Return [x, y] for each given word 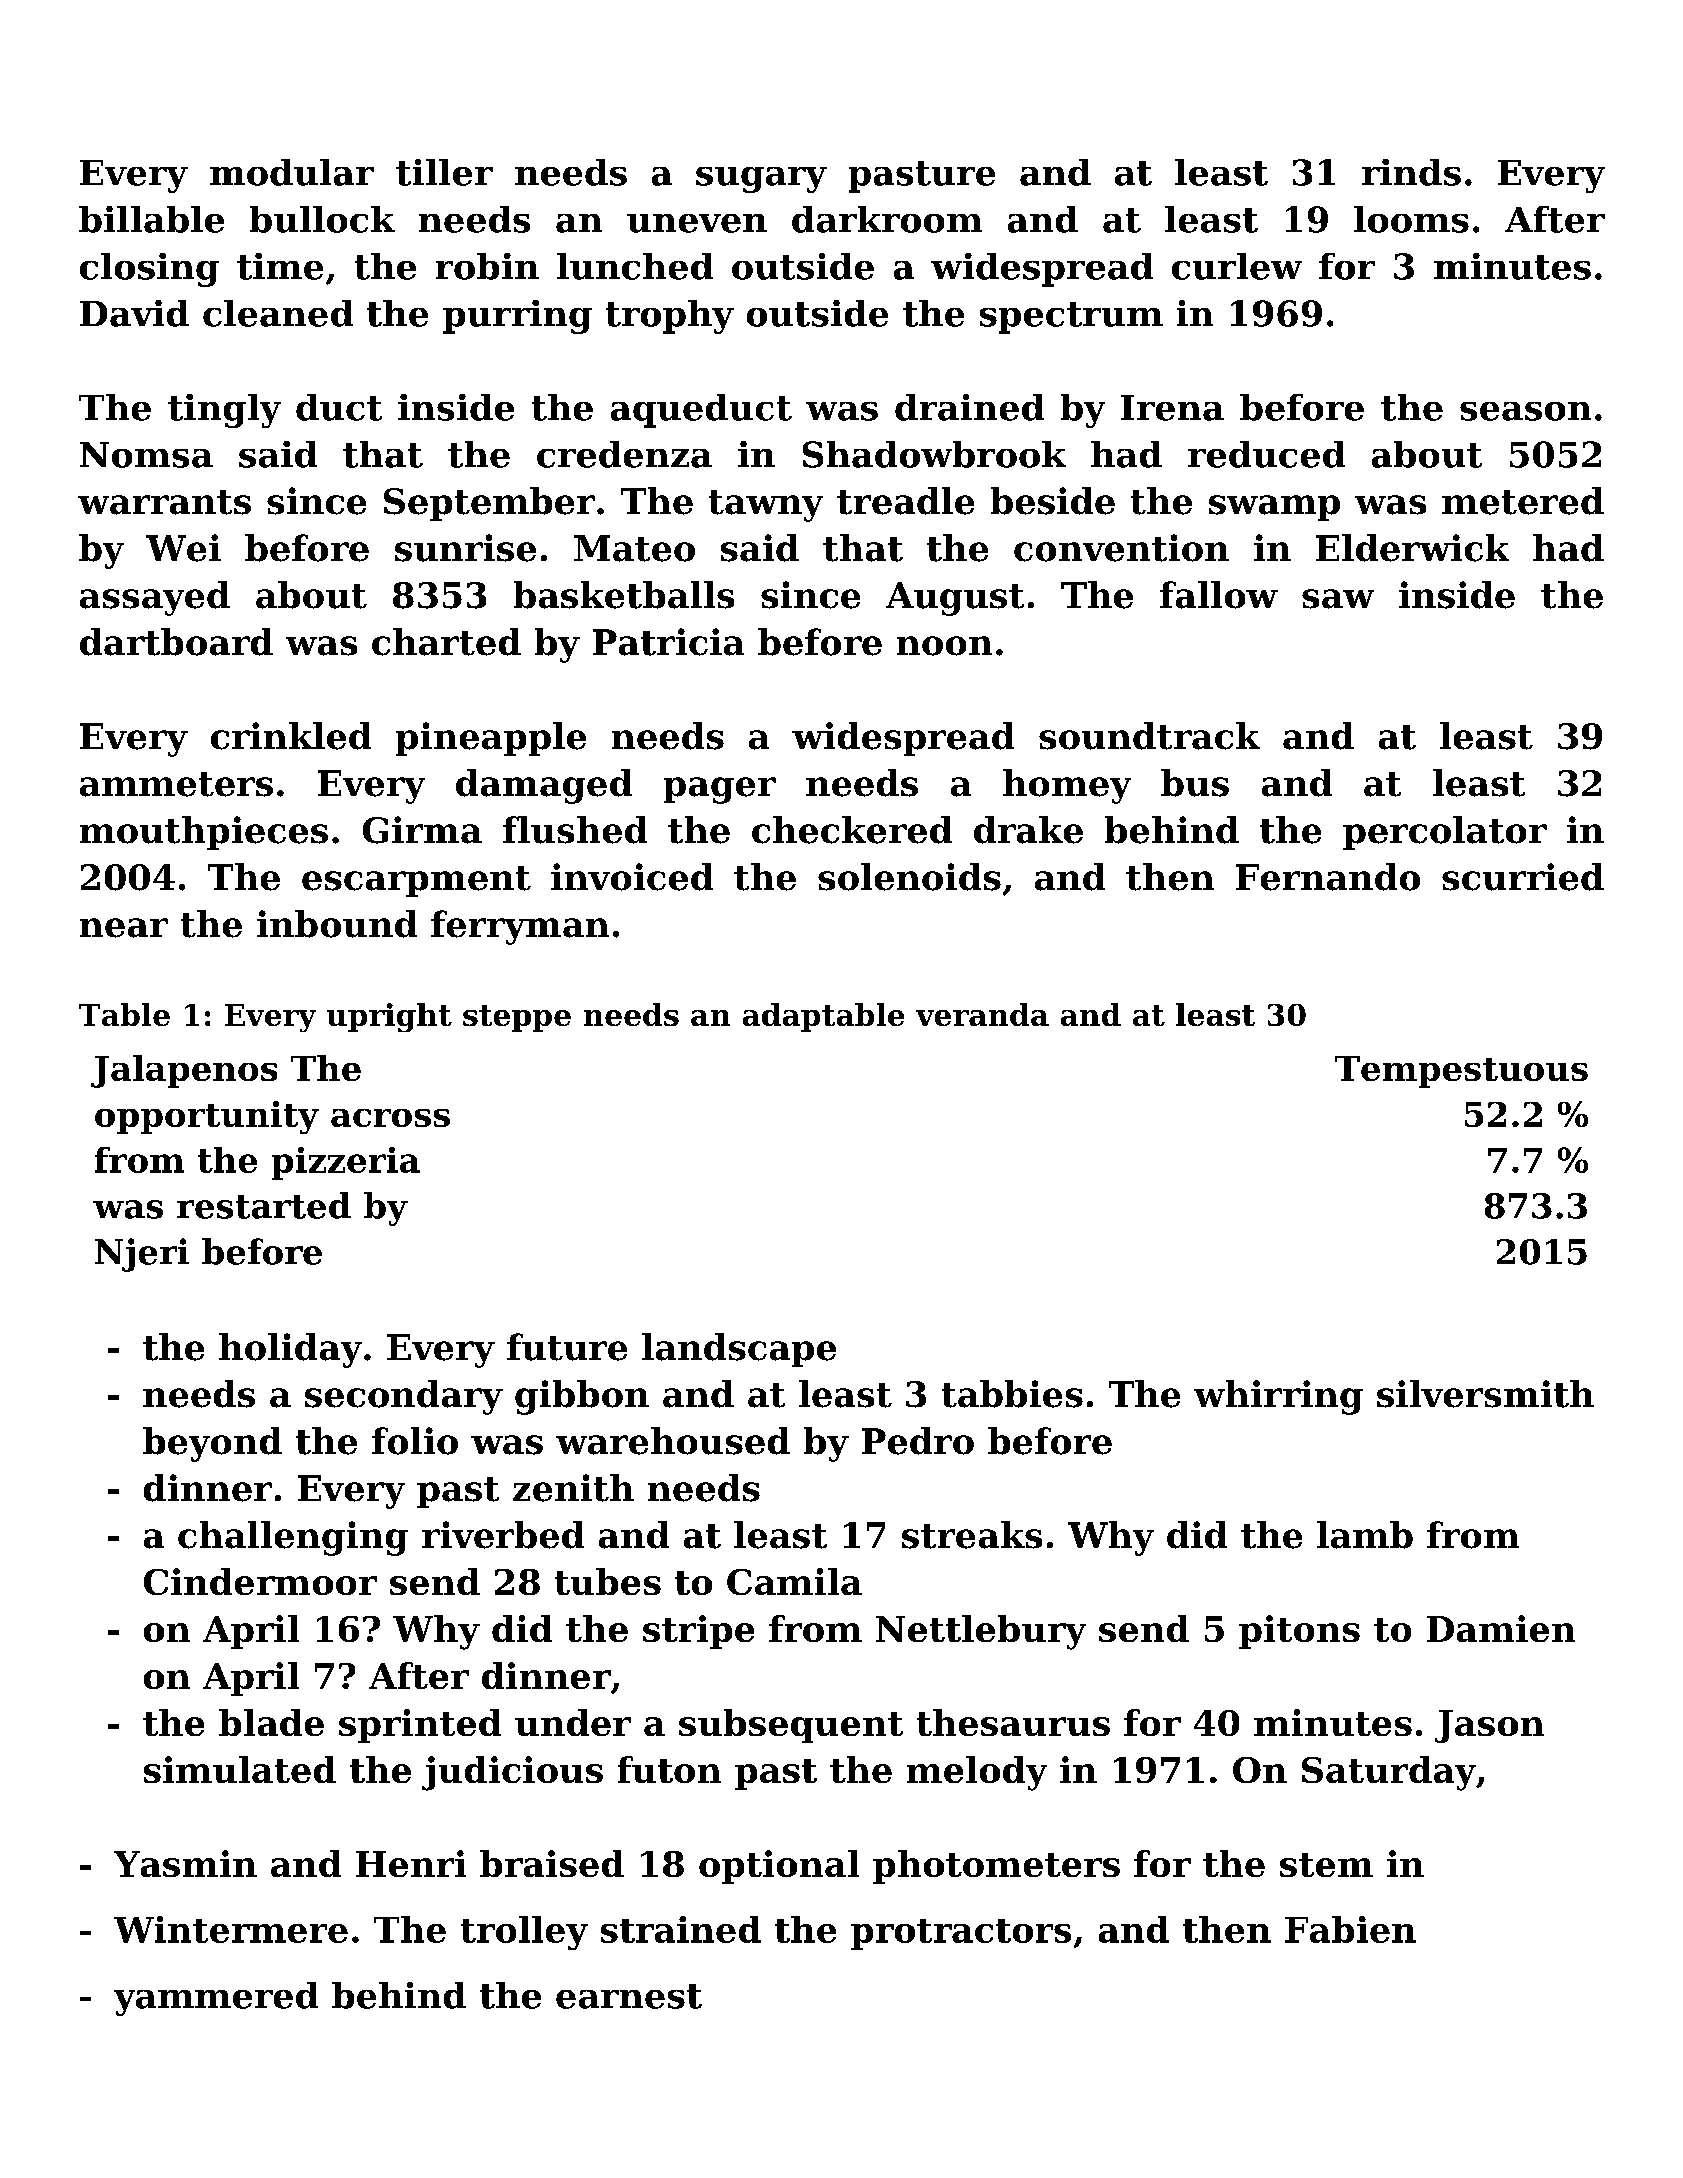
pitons [1299, 1632]
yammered [216, 1999]
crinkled [291, 736]
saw [1338, 599]
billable [151, 219]
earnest [629, 1996]
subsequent [791, 1726]
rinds [1411, 172]
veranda [982, 1014]
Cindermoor [260, 1581]
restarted [264, 1205]
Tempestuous [1461, 1072]
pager [720, 790]
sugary [761, 180]
